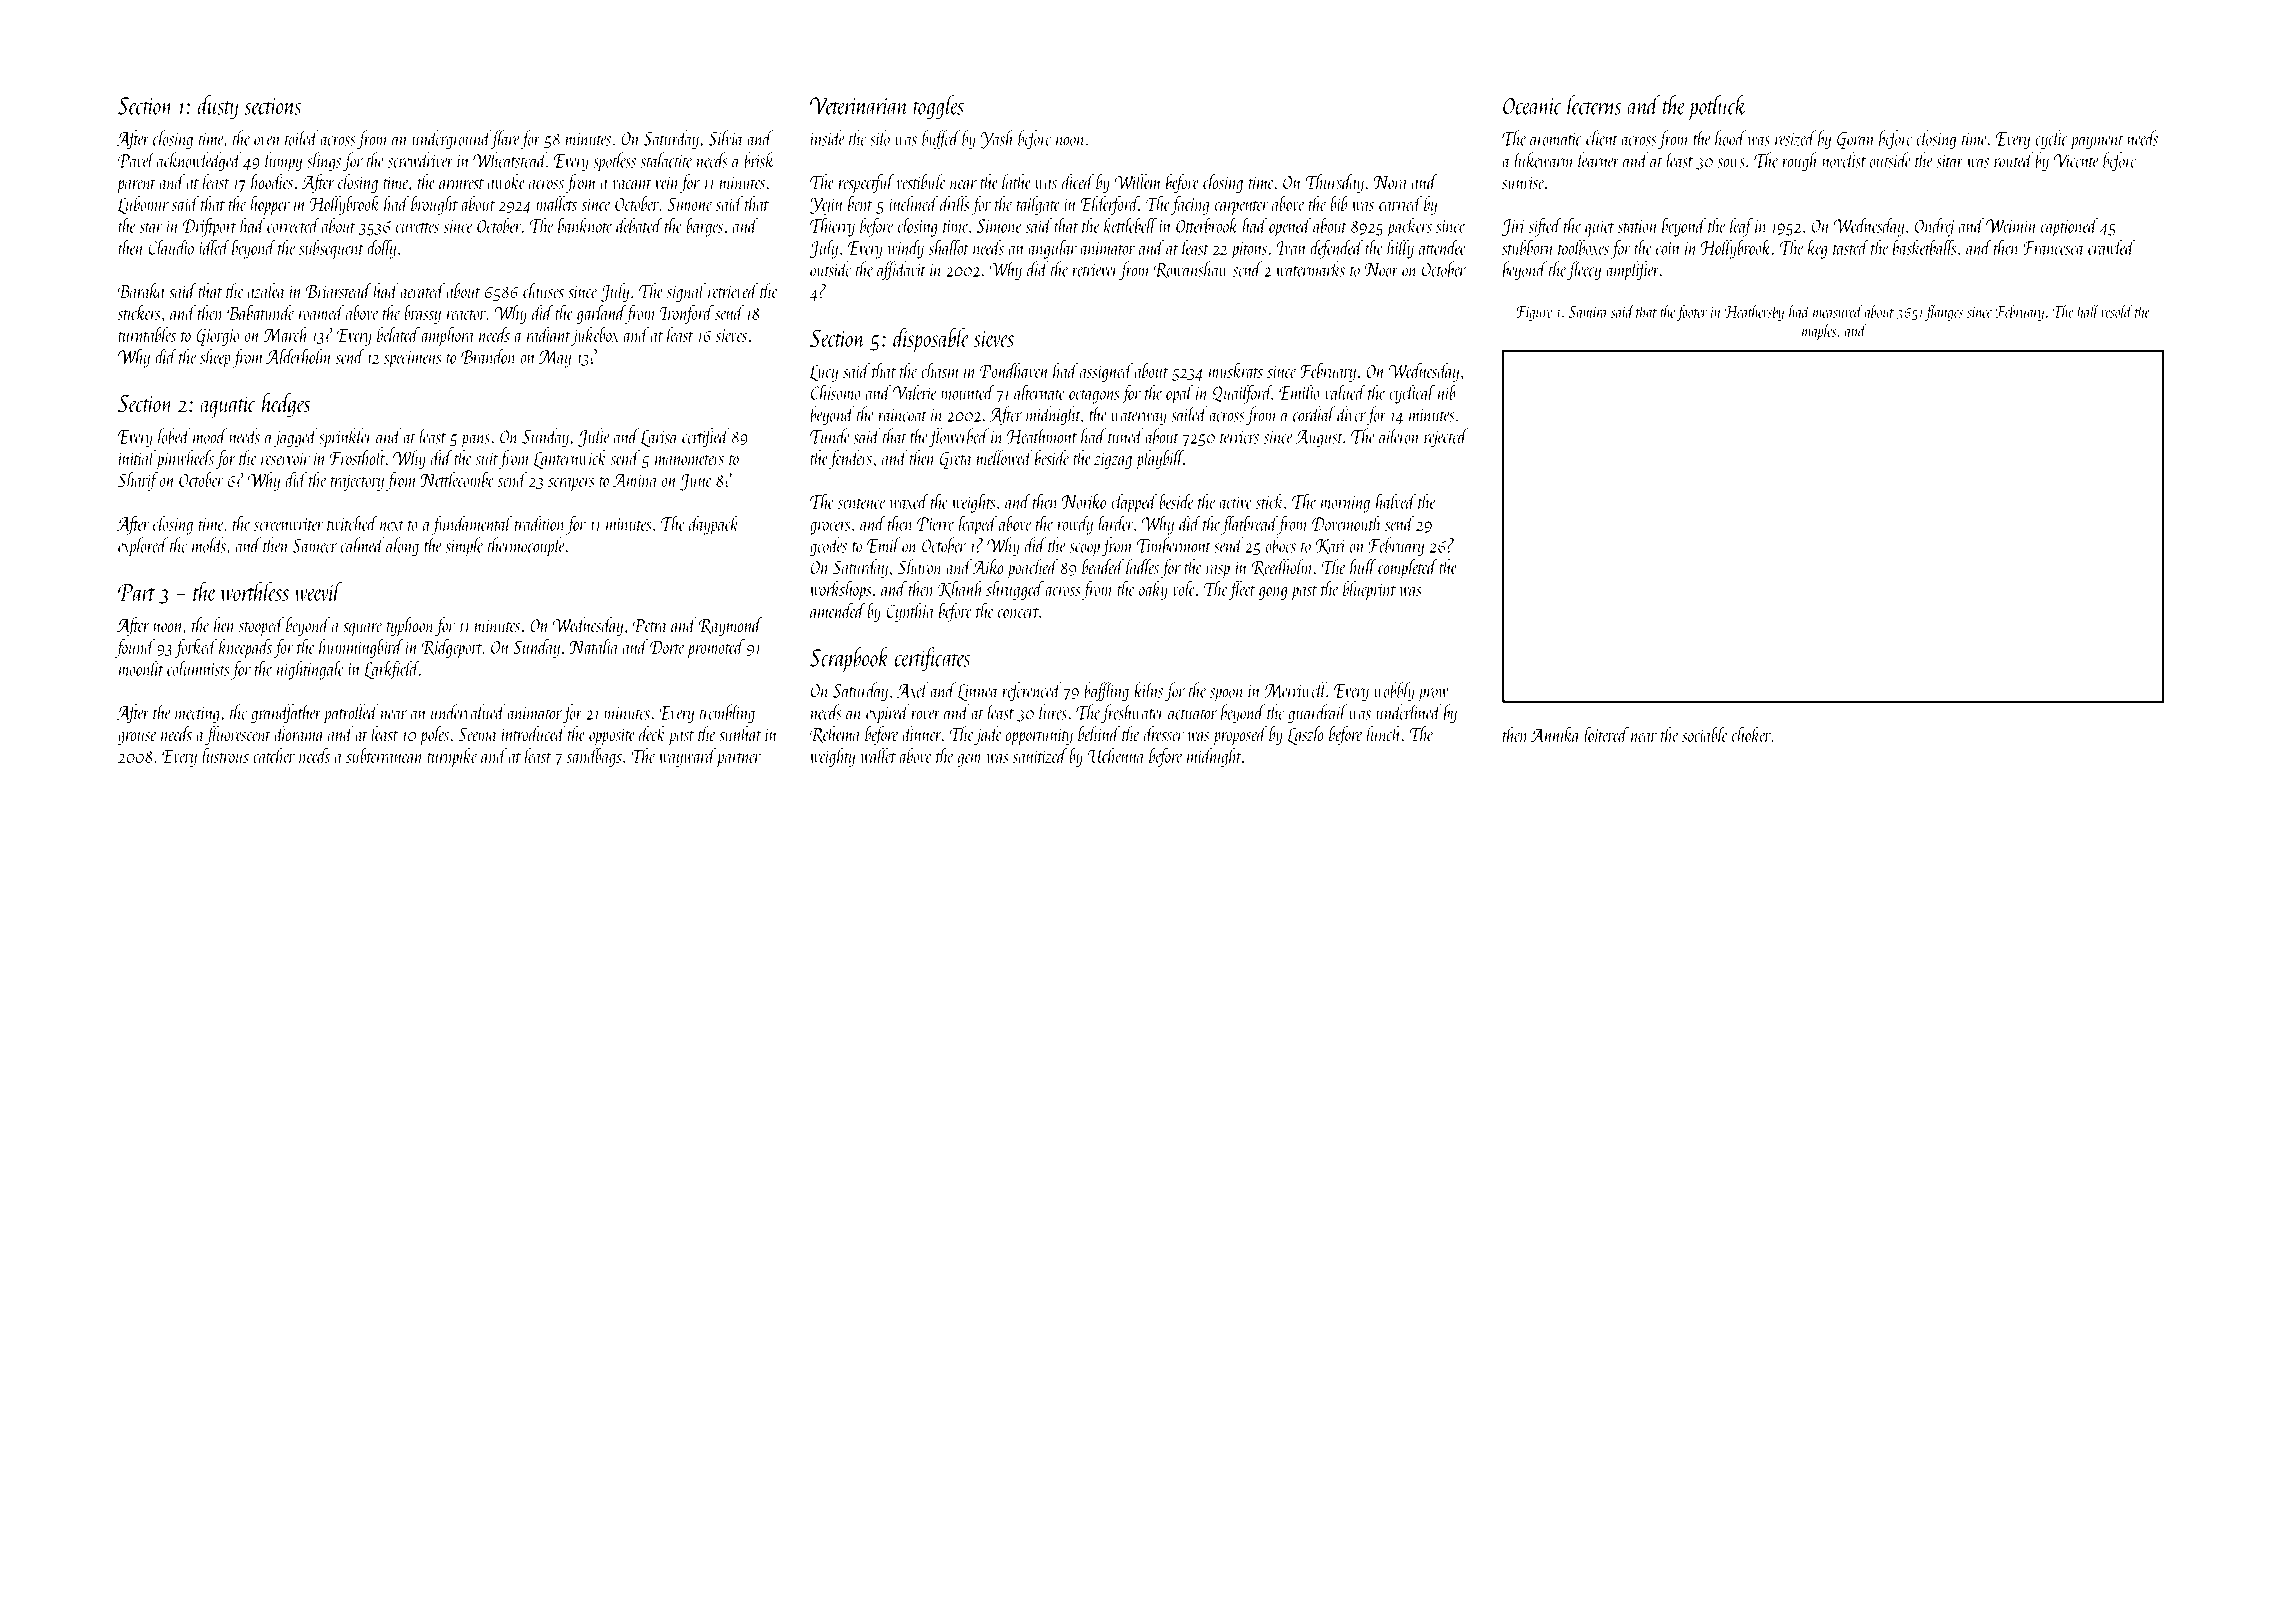 Image resolution: width=2282 pixels, height=1614 pixels. Describe the element at coordinates (1078, 182) in the screenshot. I see `diced` at that location.
